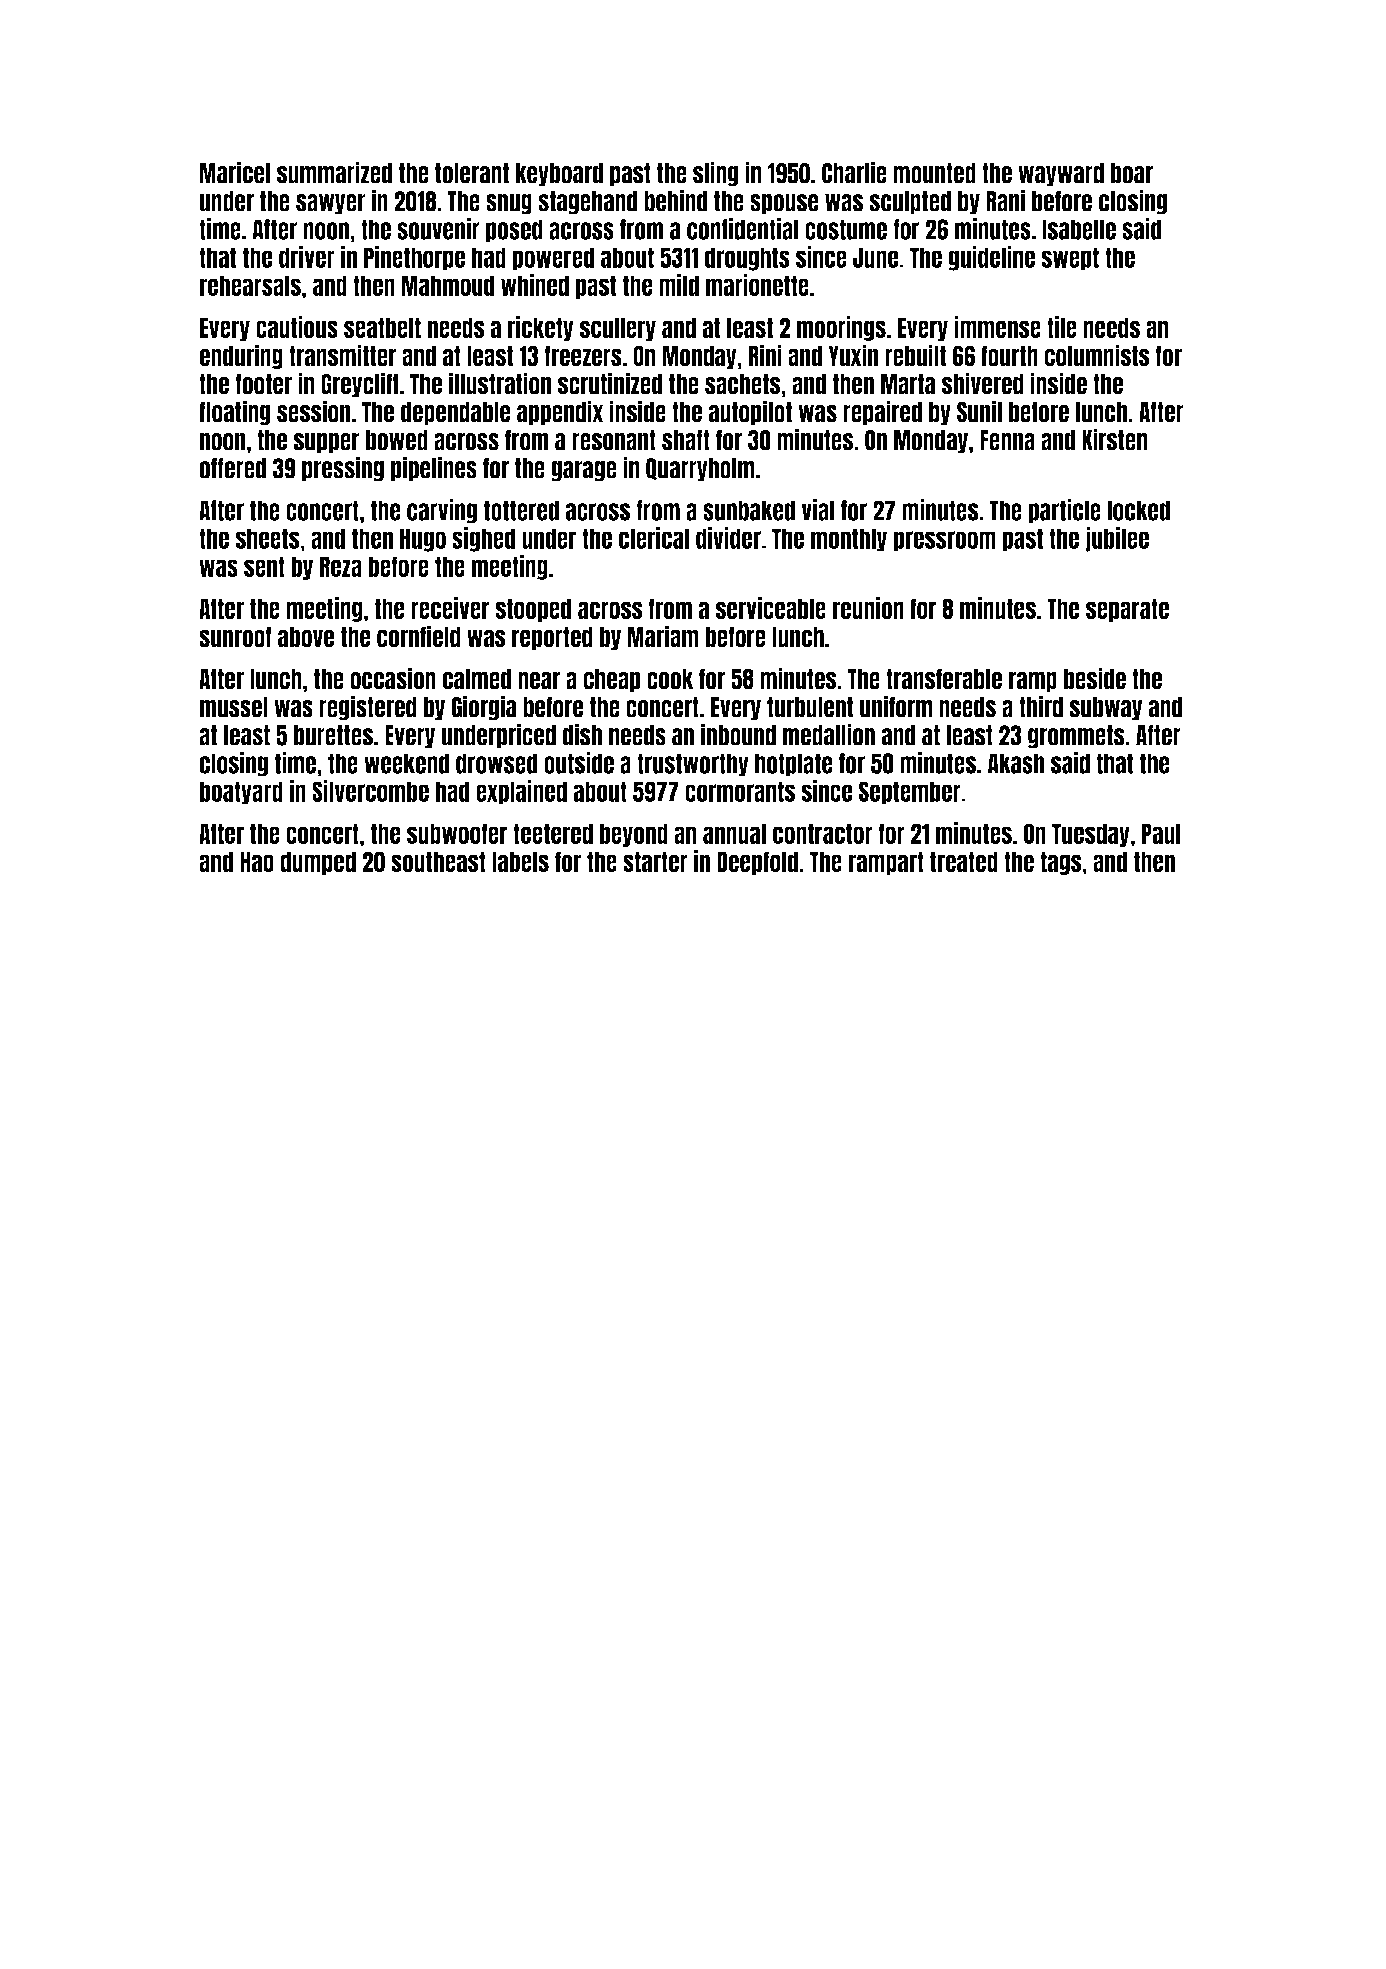 The height and width of the screenshot is (1969, 1386). Describe the element at coordinates (728, 538) in the screenshot. I see `divider` at that location.
